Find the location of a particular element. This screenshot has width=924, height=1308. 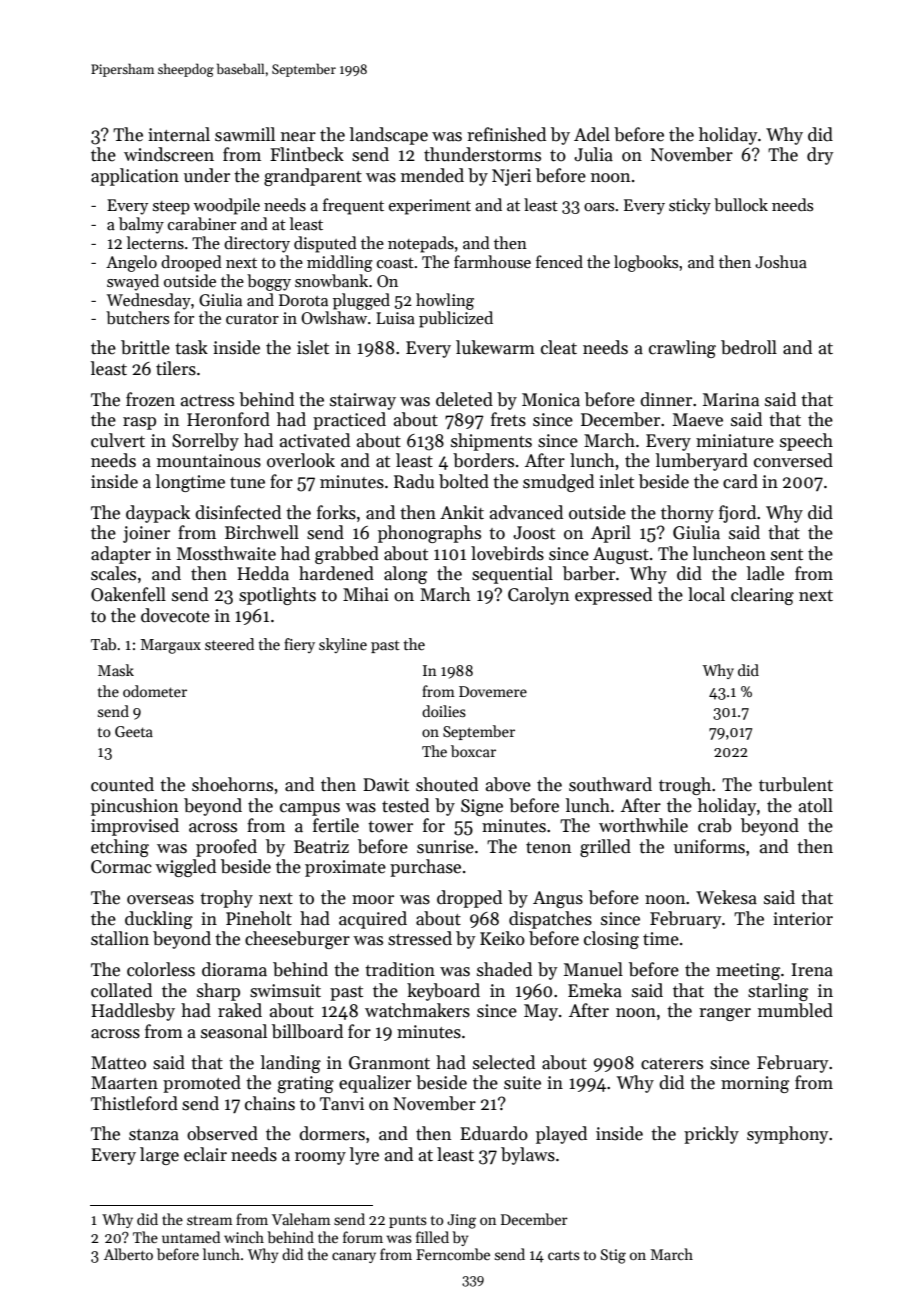

stallion is located at coordinates (120, 938).
